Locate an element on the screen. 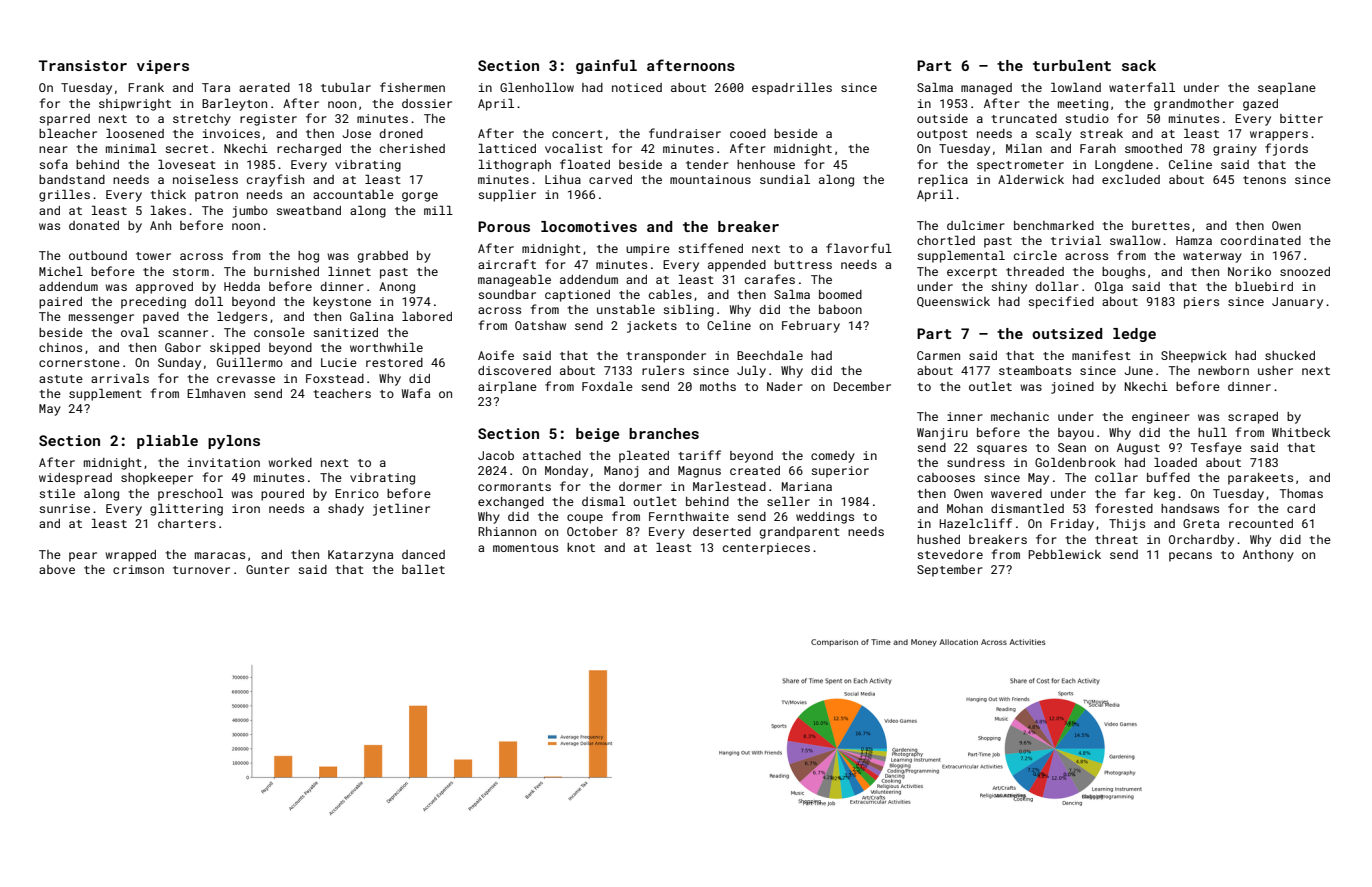 The height and width of the screenshot is (887, 1372). crimson is located at coordinates (138, 569).
